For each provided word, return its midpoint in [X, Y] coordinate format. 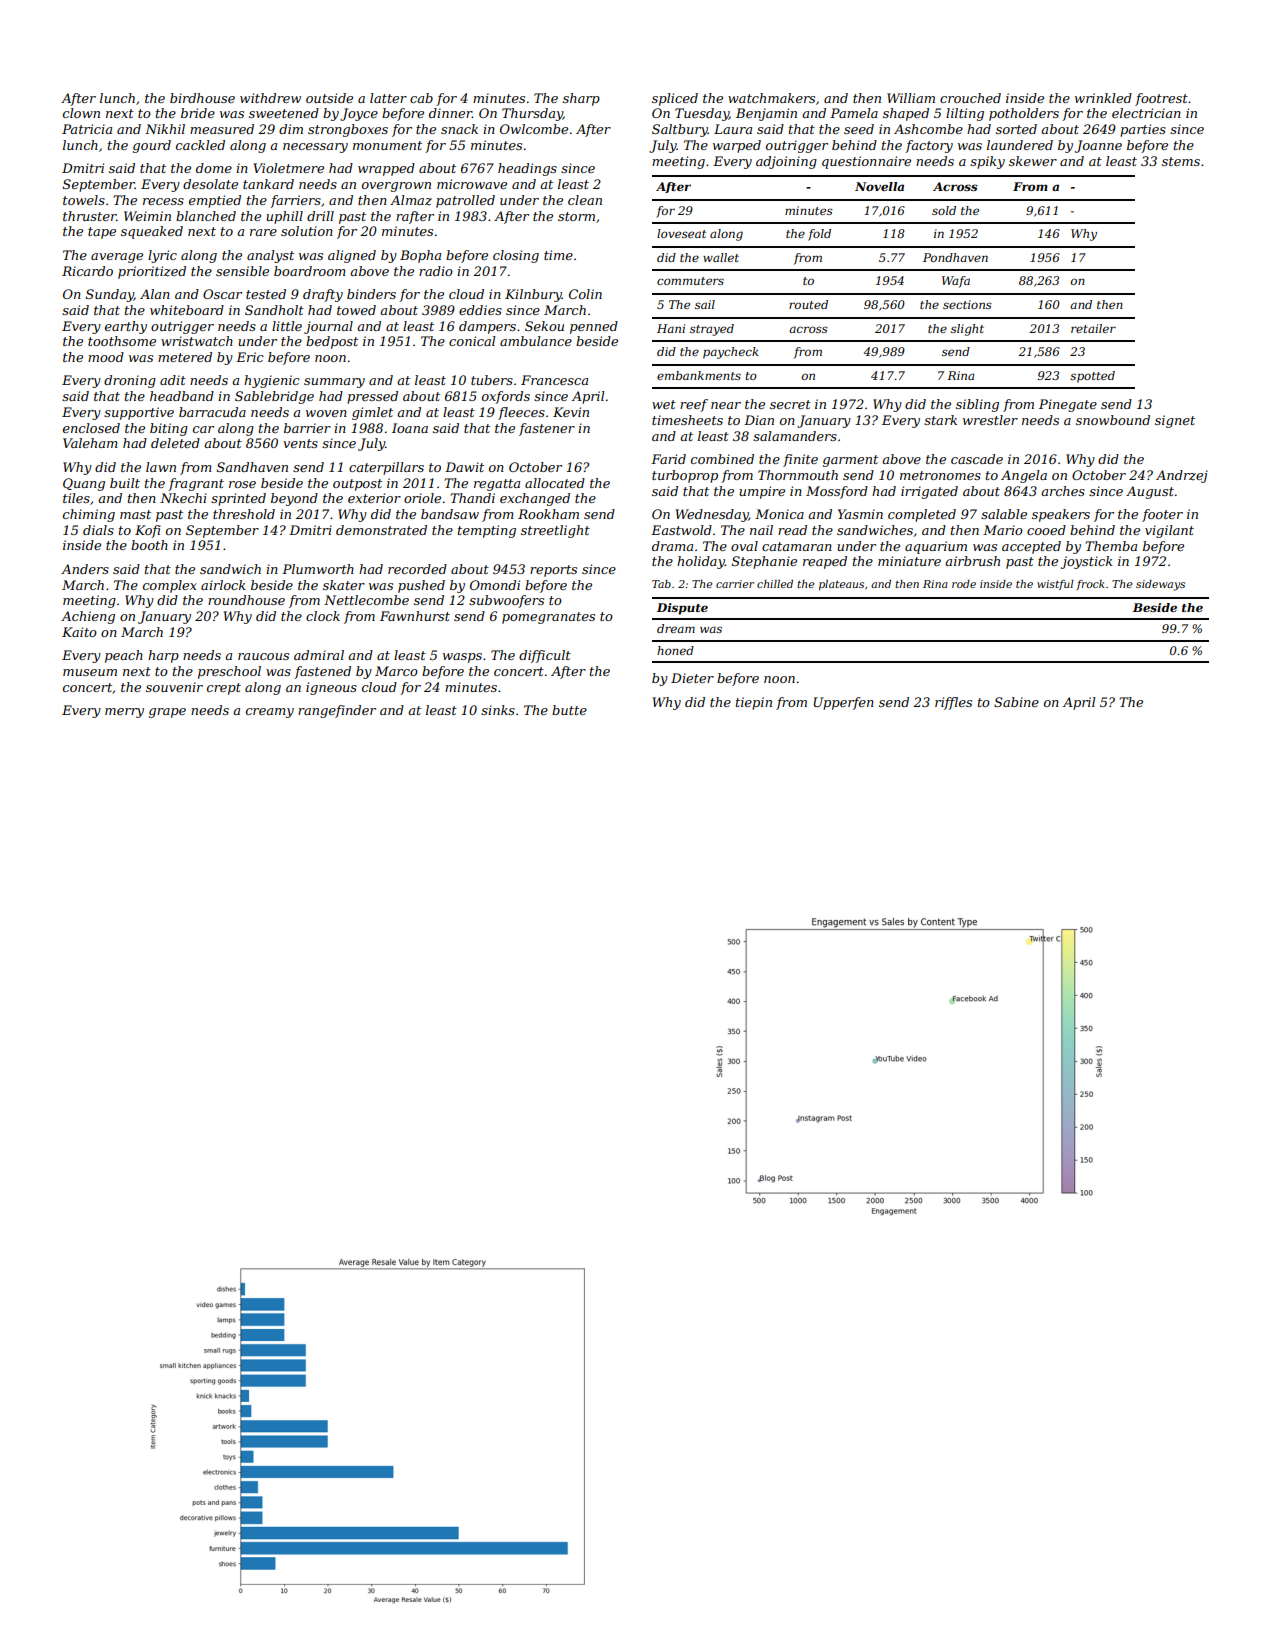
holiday [701, 562]
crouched [970, 98]
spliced [675, 99]
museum [90, 672]
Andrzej [1182, 476]
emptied [215, 201]
